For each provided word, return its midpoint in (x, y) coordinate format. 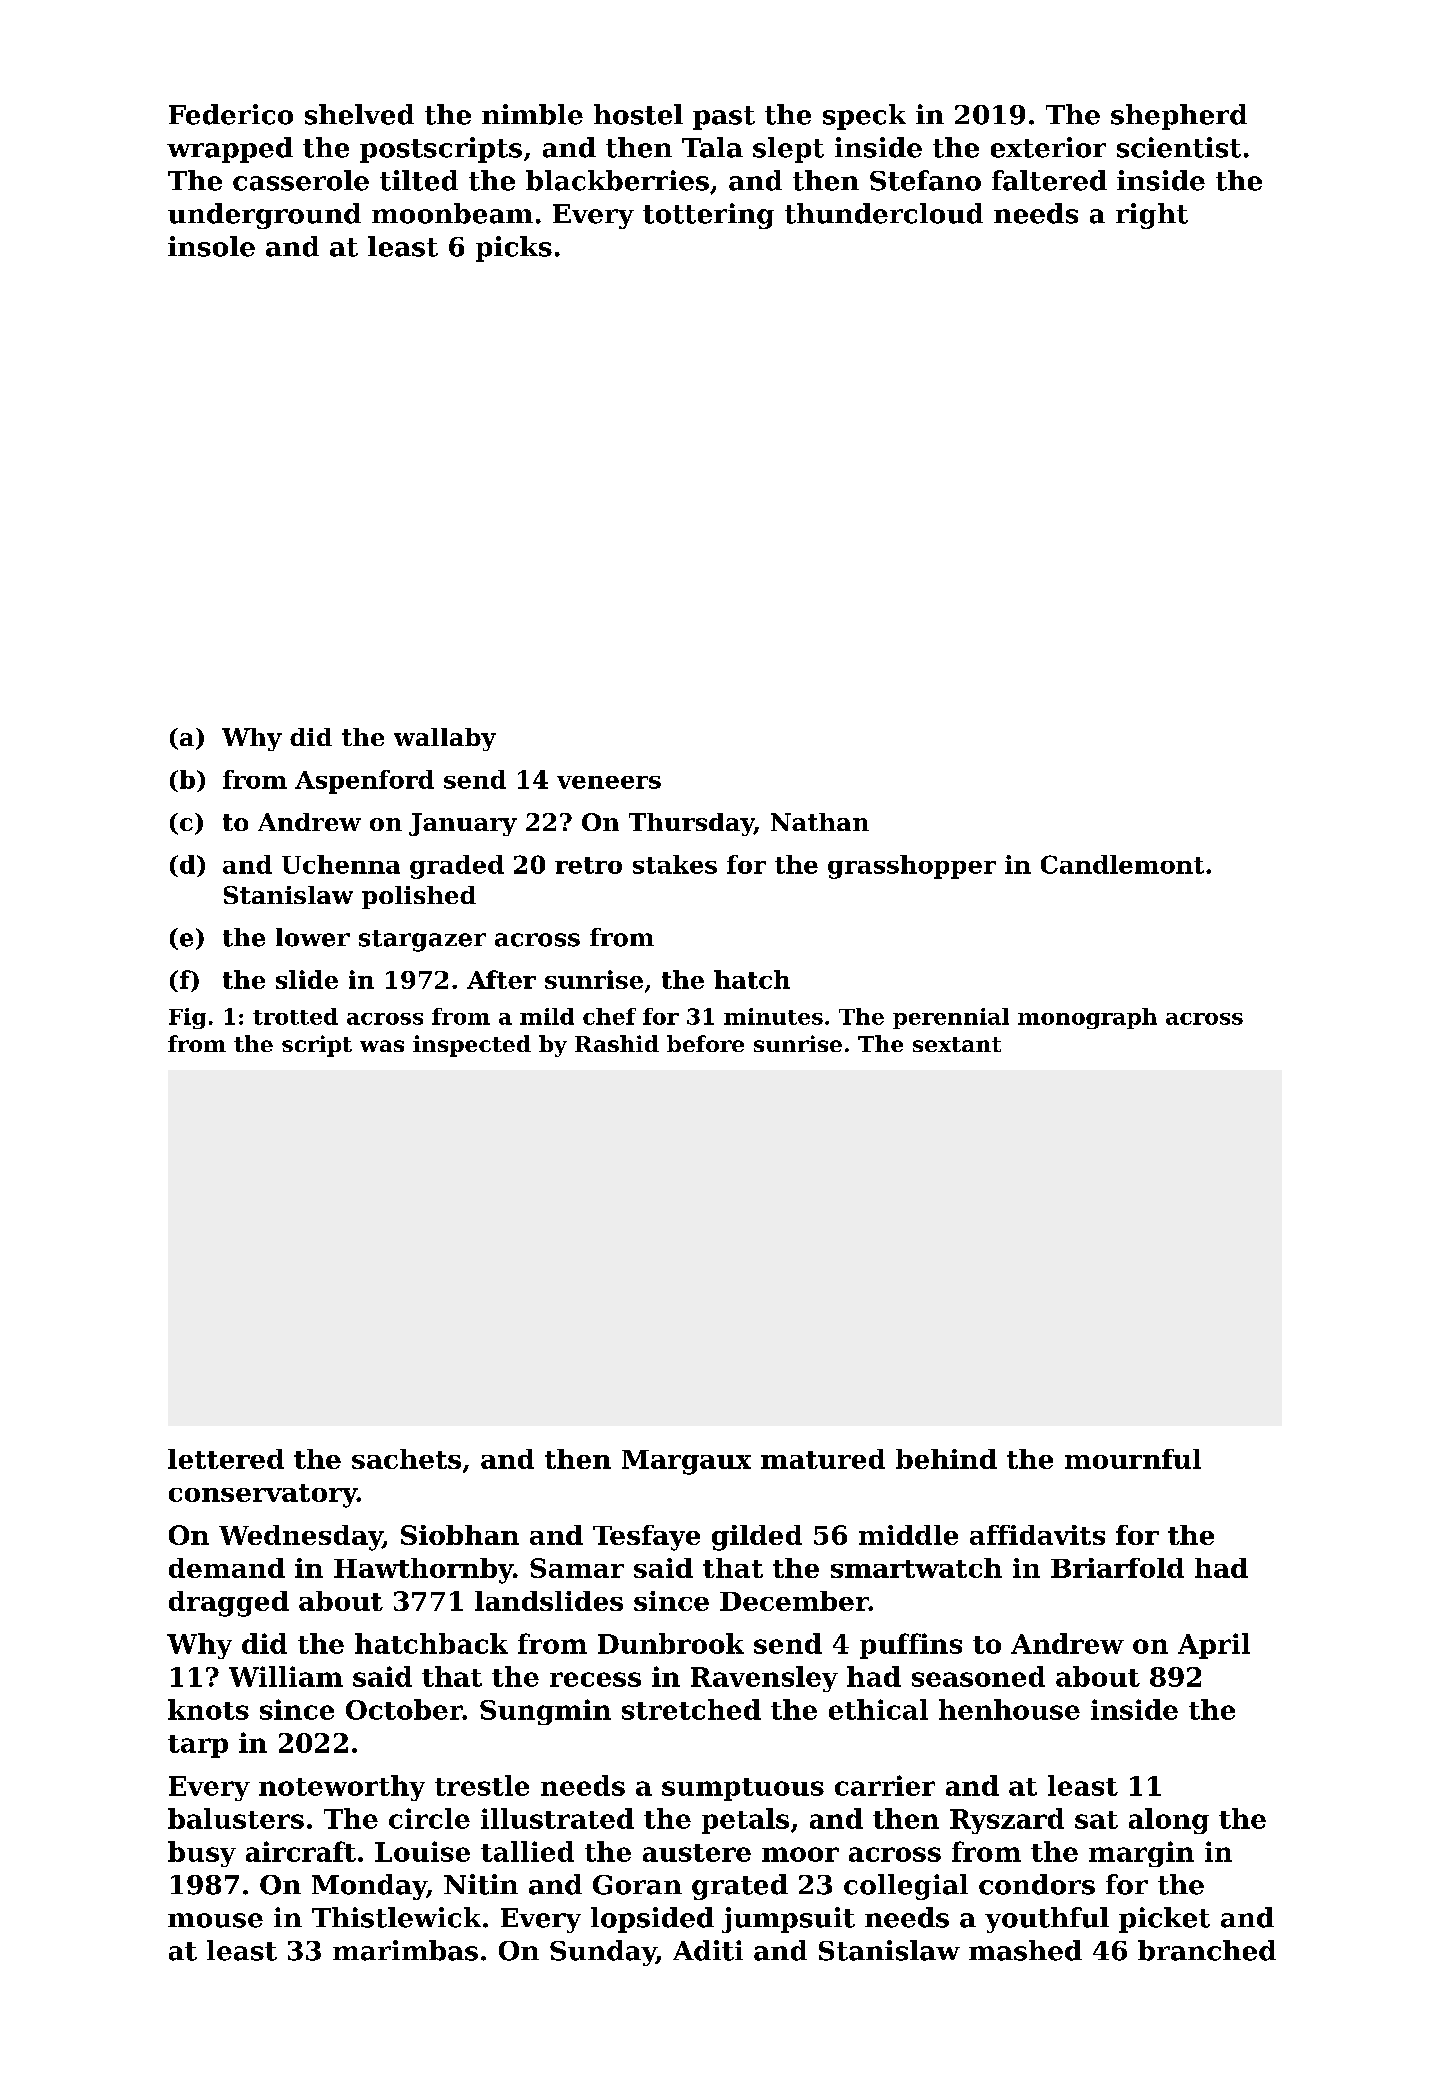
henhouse (1009, 1709)
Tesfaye (646, 1538)
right (1152, 216)
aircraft (301, 1851)
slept (788, 150)
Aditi (708, 1950)
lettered (226, 1459)
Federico (231, 114)
